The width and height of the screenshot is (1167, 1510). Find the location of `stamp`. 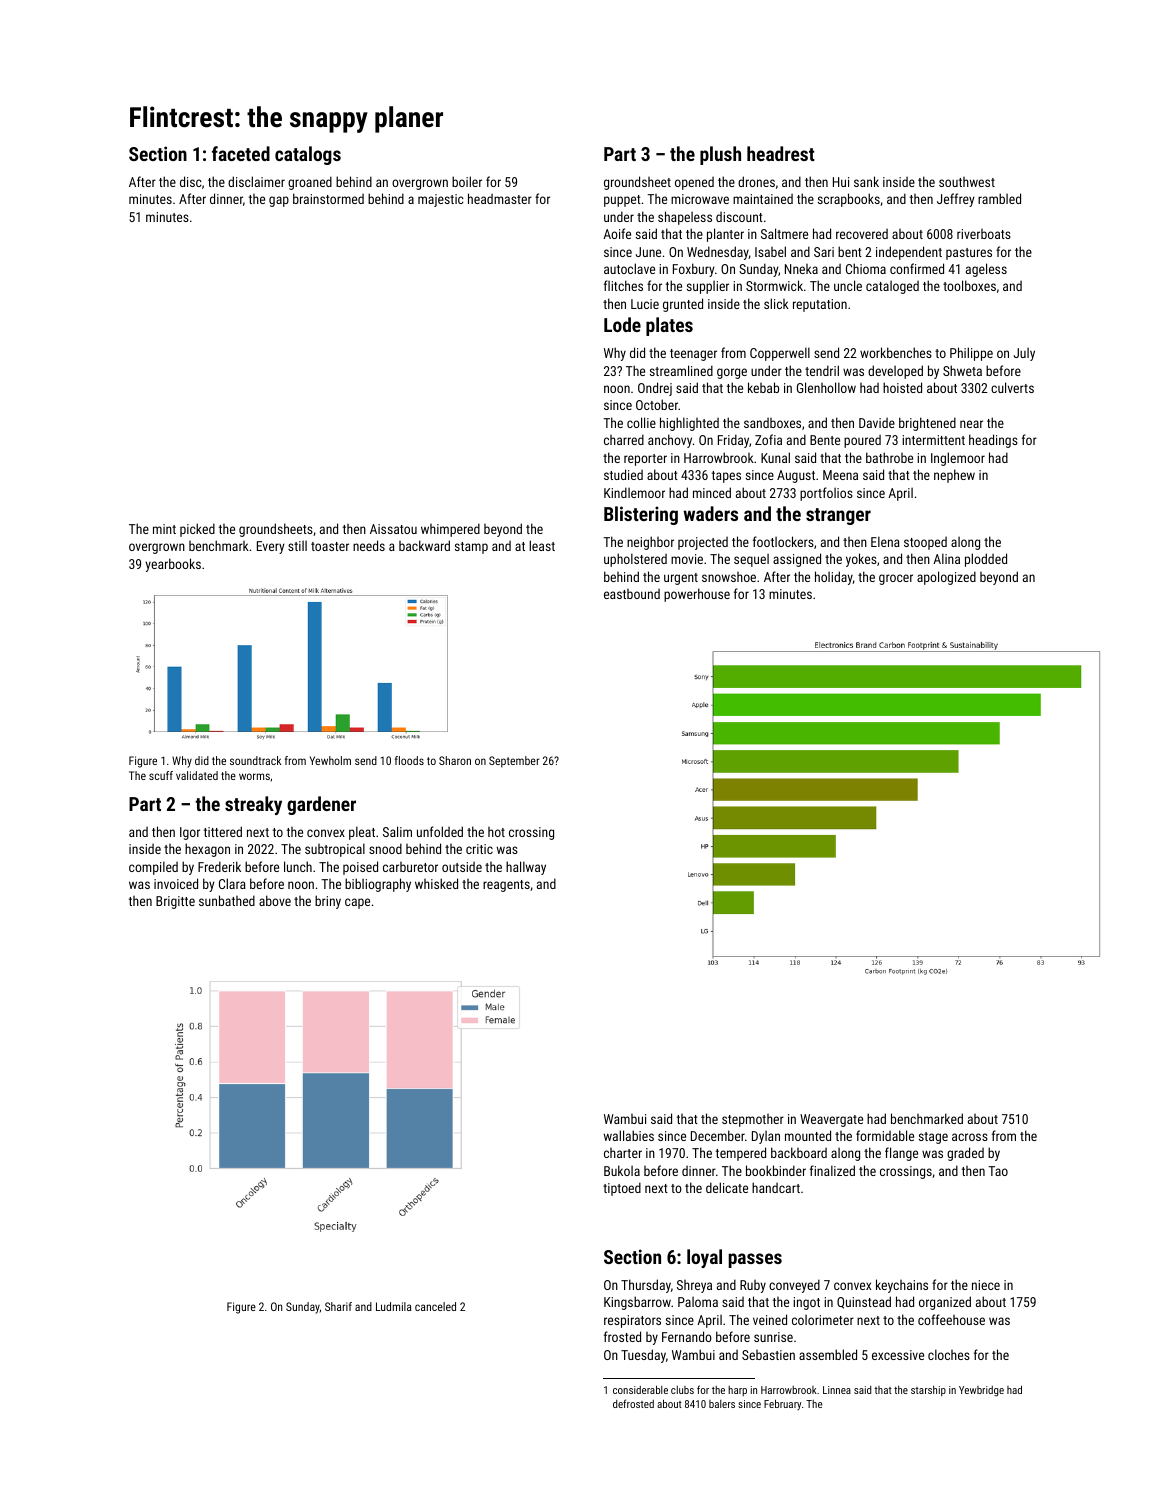

stamp is located at coordinates (471, 548).
